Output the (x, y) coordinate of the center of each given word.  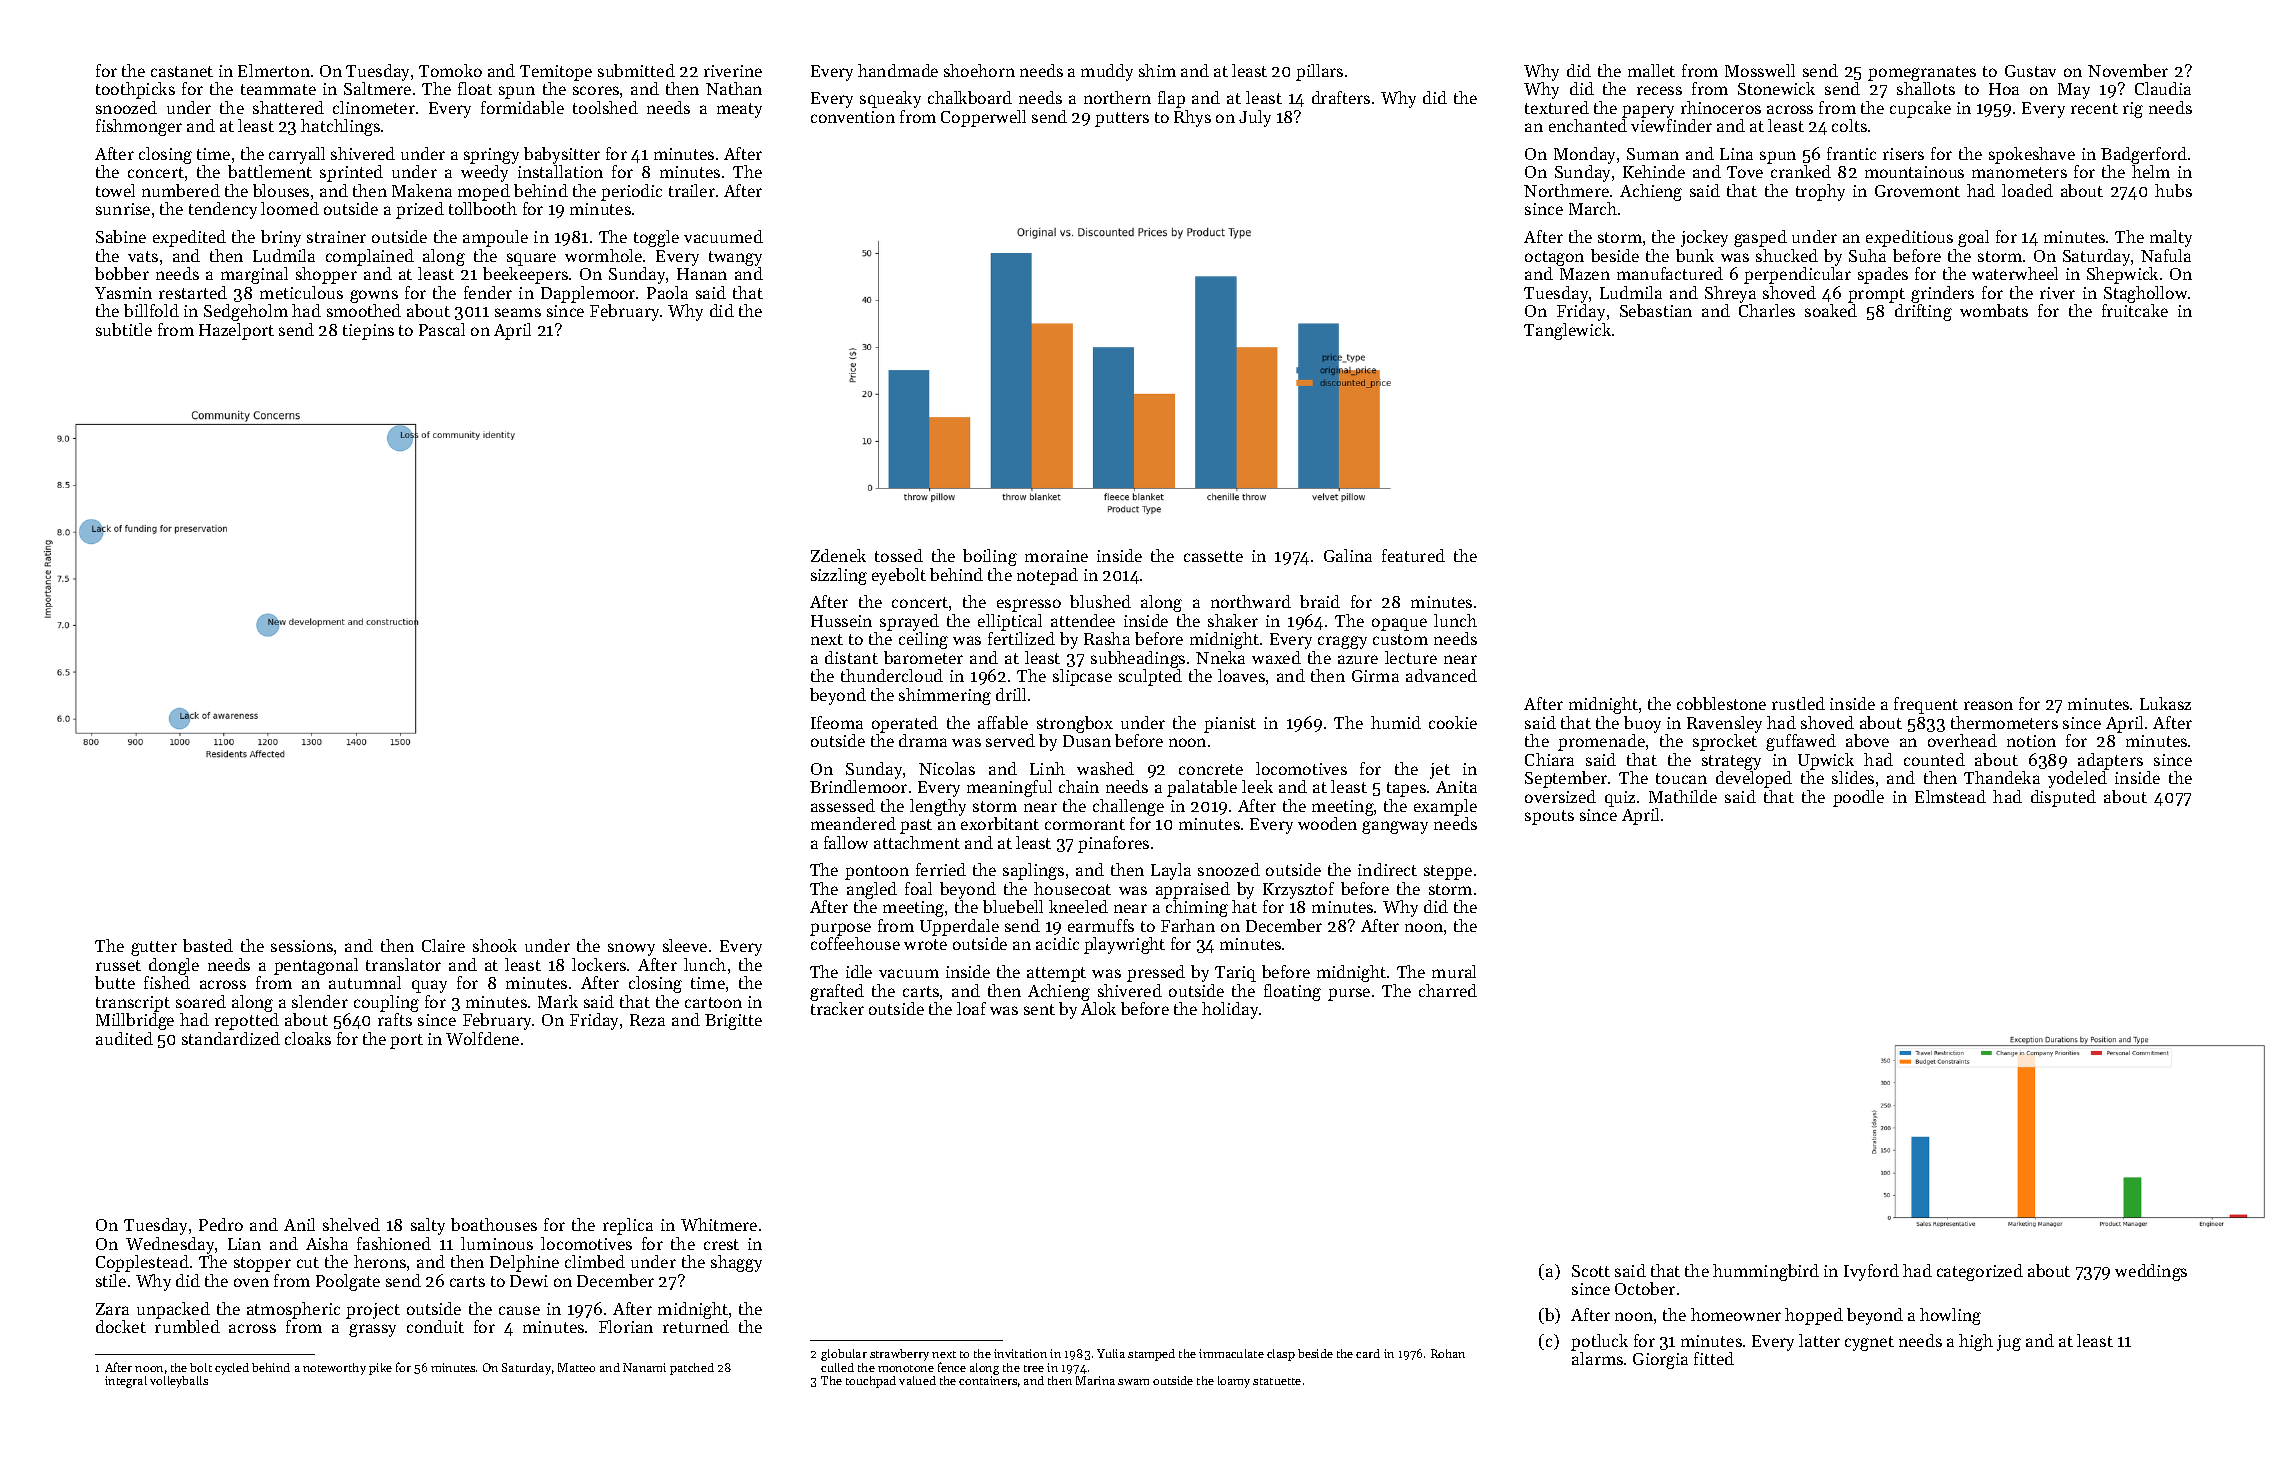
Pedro (221, 1224)
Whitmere (719, 1224)
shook (495, 945)
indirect (1387, 869)
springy (491, 156)
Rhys (1192, 118)
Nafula (2166, 255)
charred (1448, 990)
